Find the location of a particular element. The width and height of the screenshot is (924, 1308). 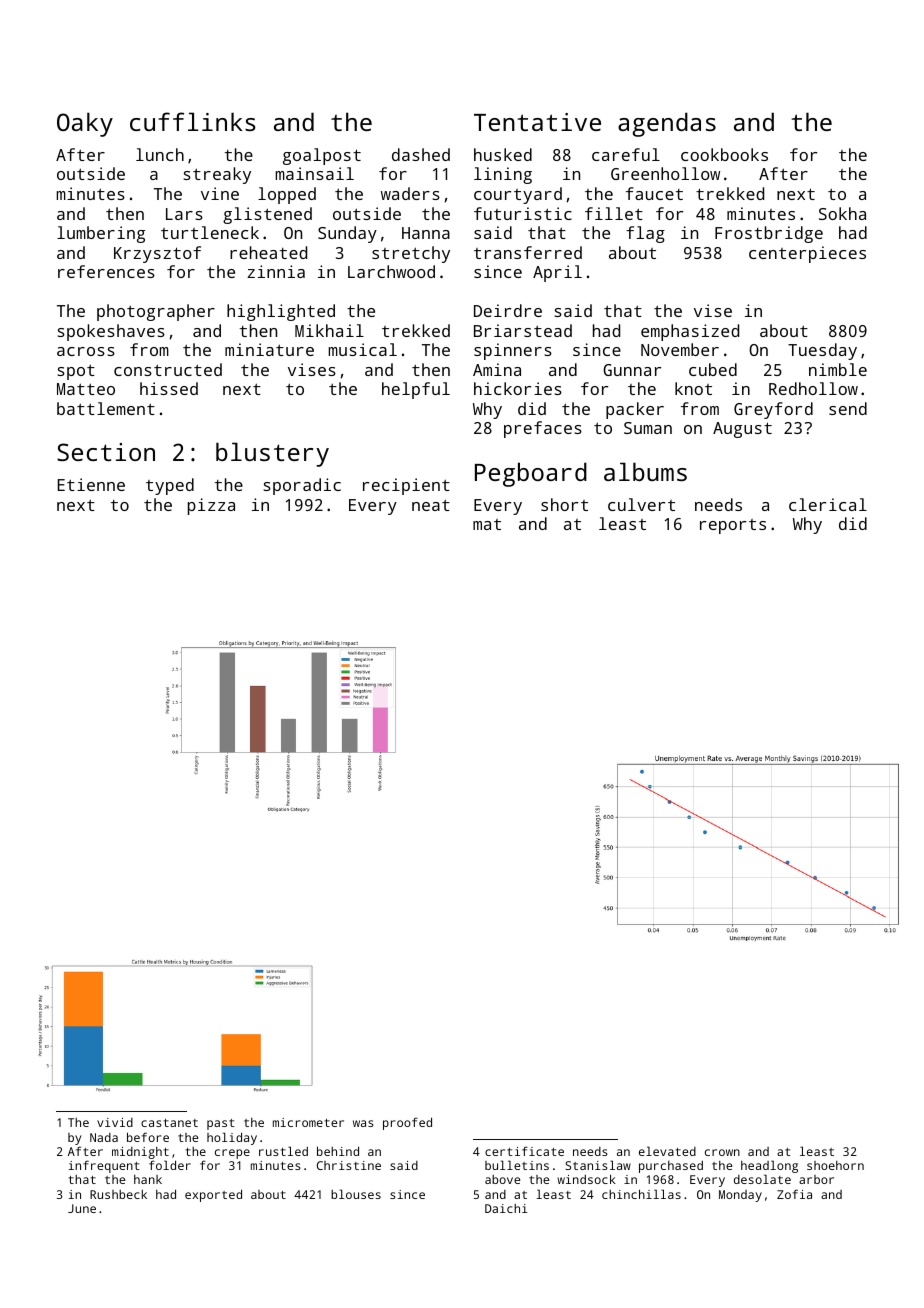

pizza is located at coordinates (211, 506).
